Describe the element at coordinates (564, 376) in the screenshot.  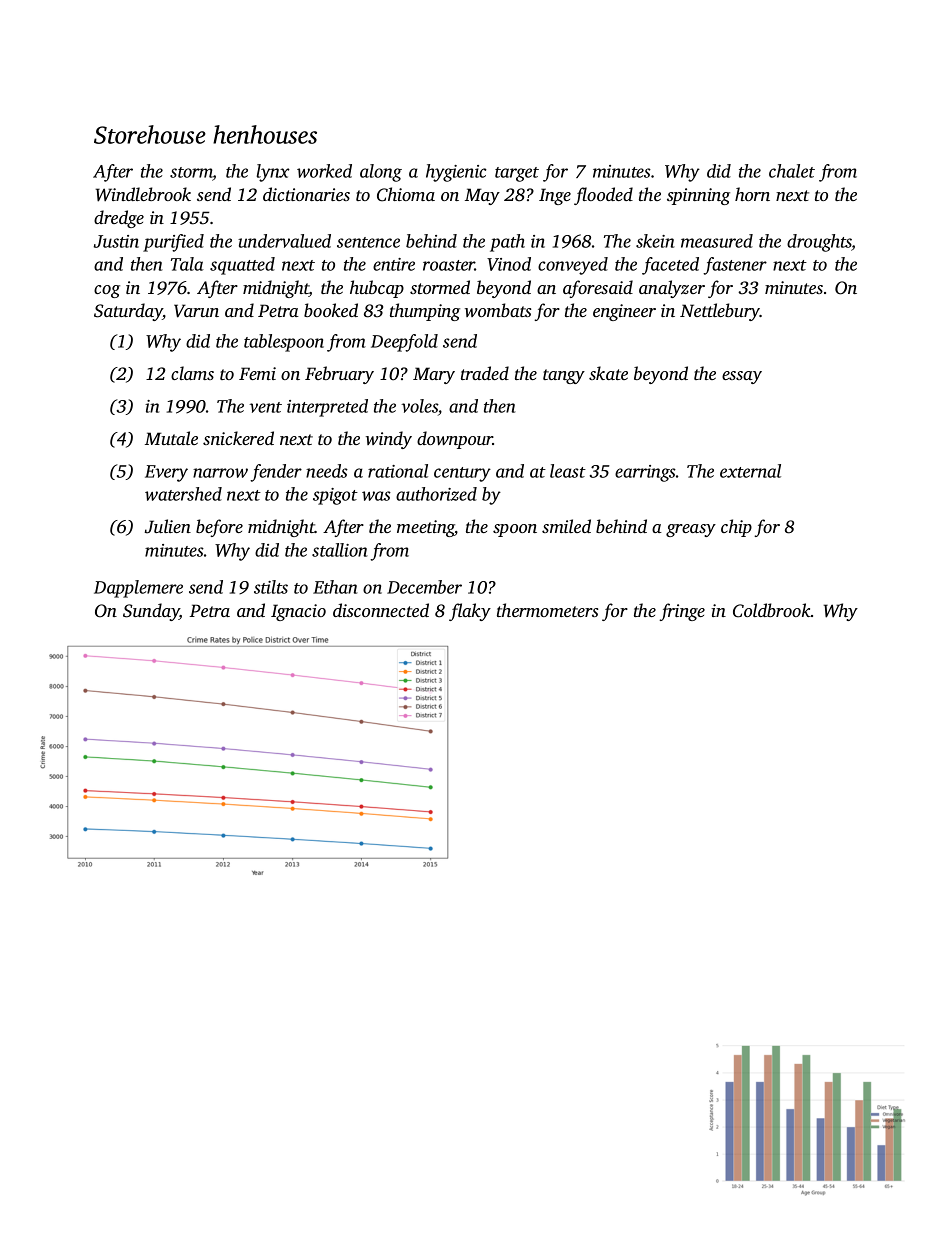
I see `tangy` at that location.
